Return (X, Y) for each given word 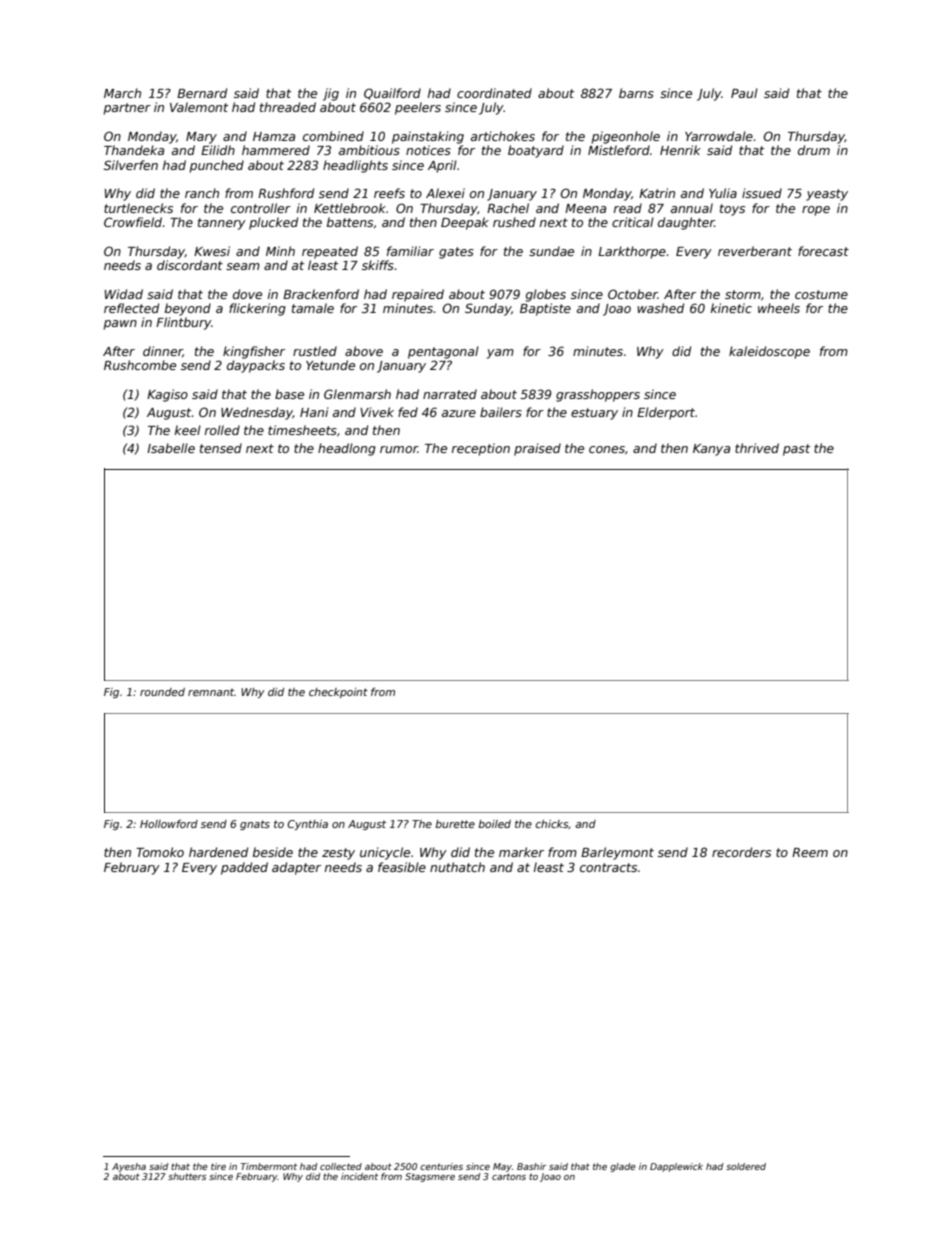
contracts (608, 867)
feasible (402, 867)
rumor (399, 449)
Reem (810, 852)
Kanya (711, 450)
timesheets (302, 430)
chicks (552, 824)
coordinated (494, 93)
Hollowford (169, 824)
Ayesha (129, 1167)
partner (127, 109)
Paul (744, 93)
